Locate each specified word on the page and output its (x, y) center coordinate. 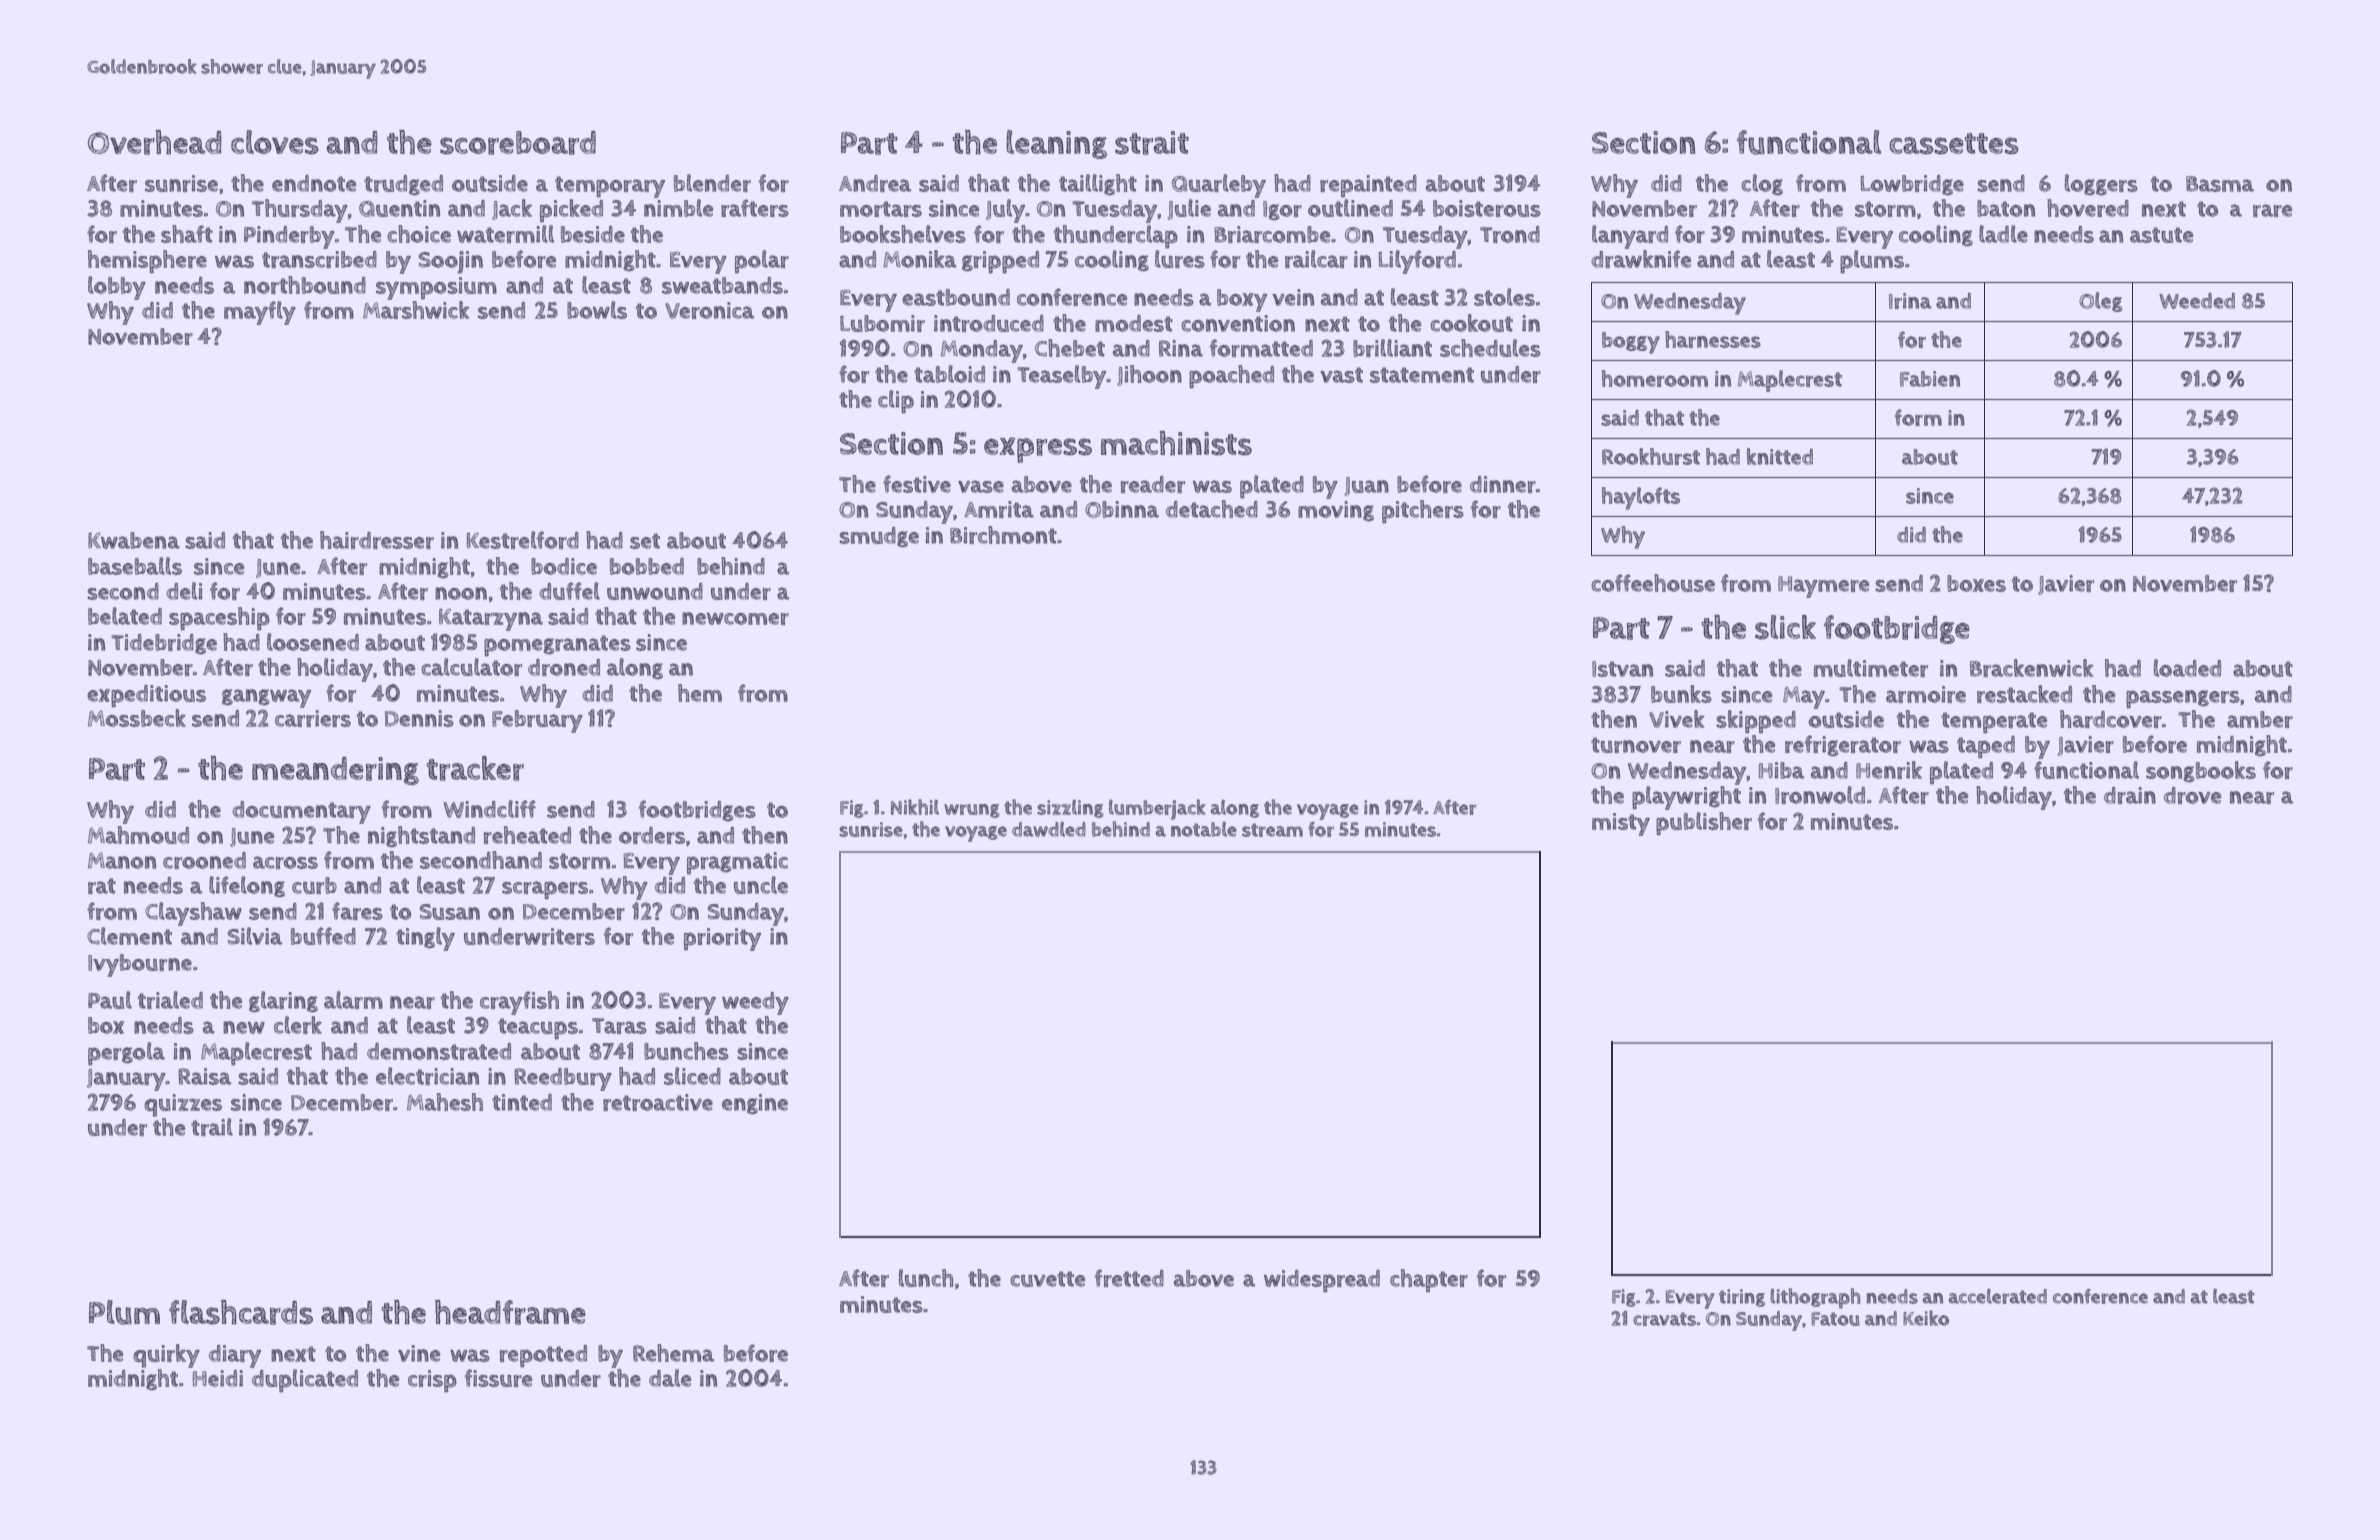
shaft (187, 234)
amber (2260, 719)
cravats (1664, 1319)
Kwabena (134, 540)
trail (212, 1127)
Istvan (1622, 669)
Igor (1282, 211)
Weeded (2197, 301)
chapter (1429, 1281)
